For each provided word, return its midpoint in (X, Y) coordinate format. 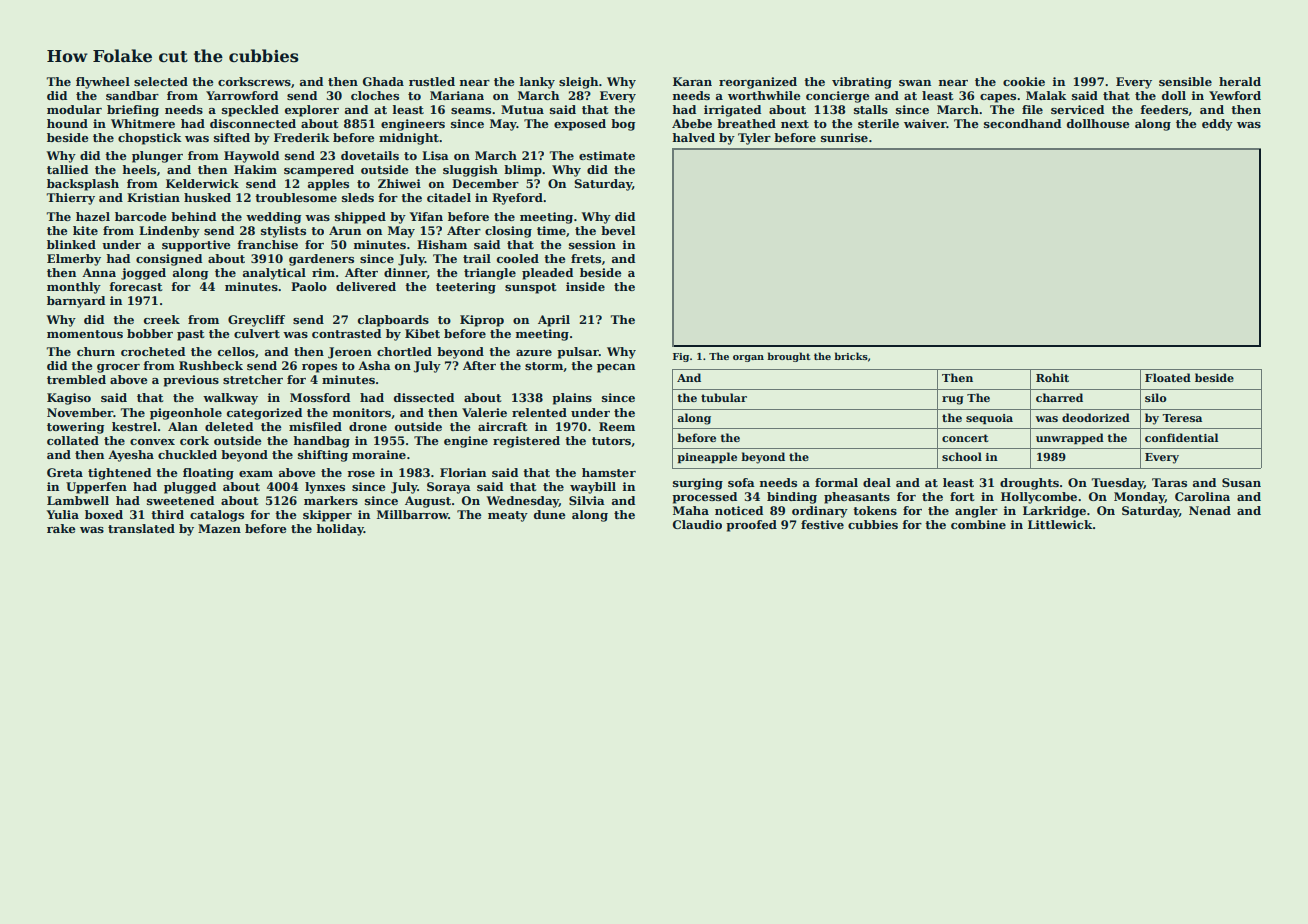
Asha (374, 365)
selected (161, 81)
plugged (190, 488)
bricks (851, 356)
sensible (1185, 81)
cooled (518, 258)
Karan (692, 81)
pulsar (578, 353)
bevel (618, 230)
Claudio (697, 524)
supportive (196, 246)
